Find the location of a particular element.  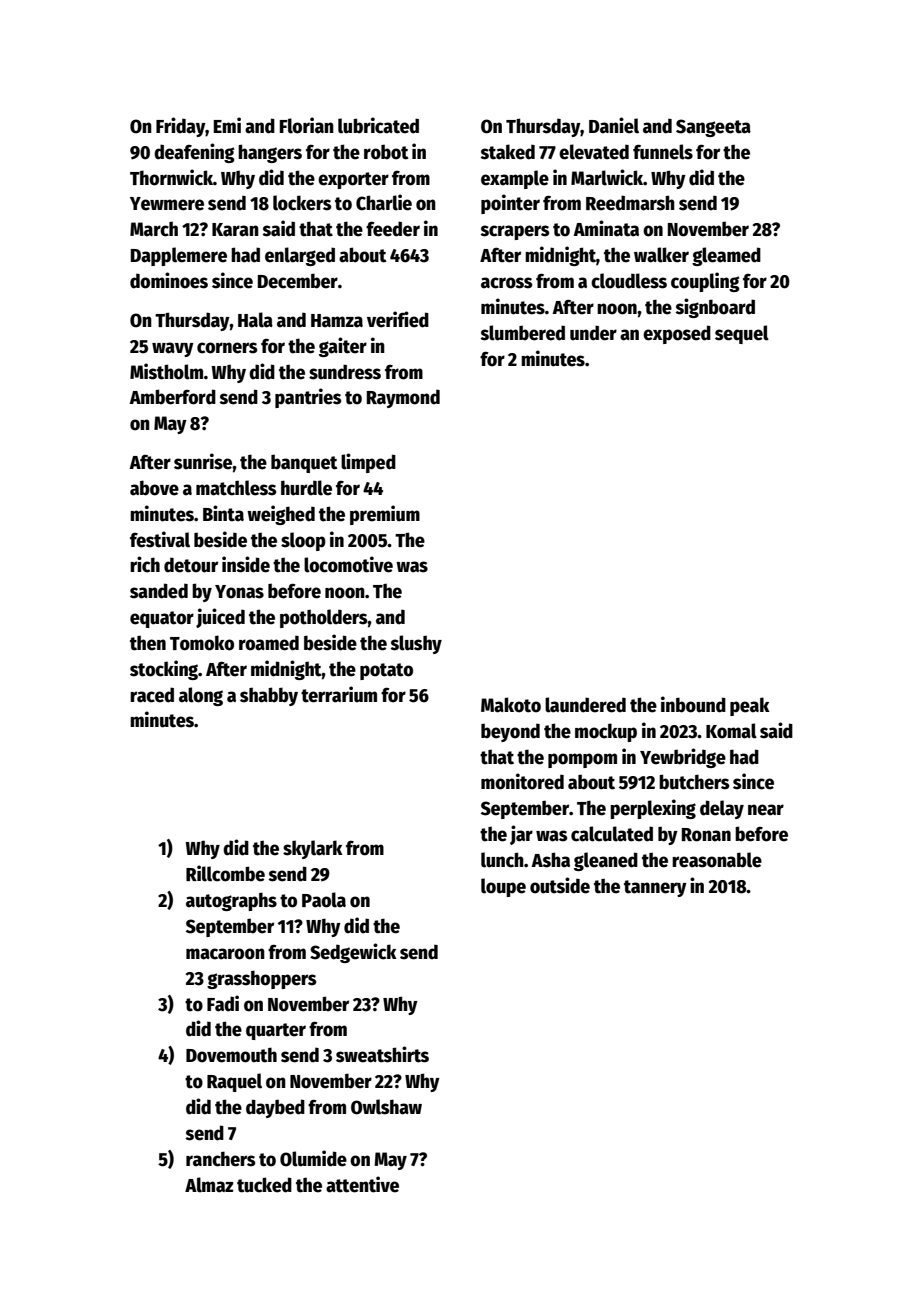

Friday is located at coordinates (181, 127).
